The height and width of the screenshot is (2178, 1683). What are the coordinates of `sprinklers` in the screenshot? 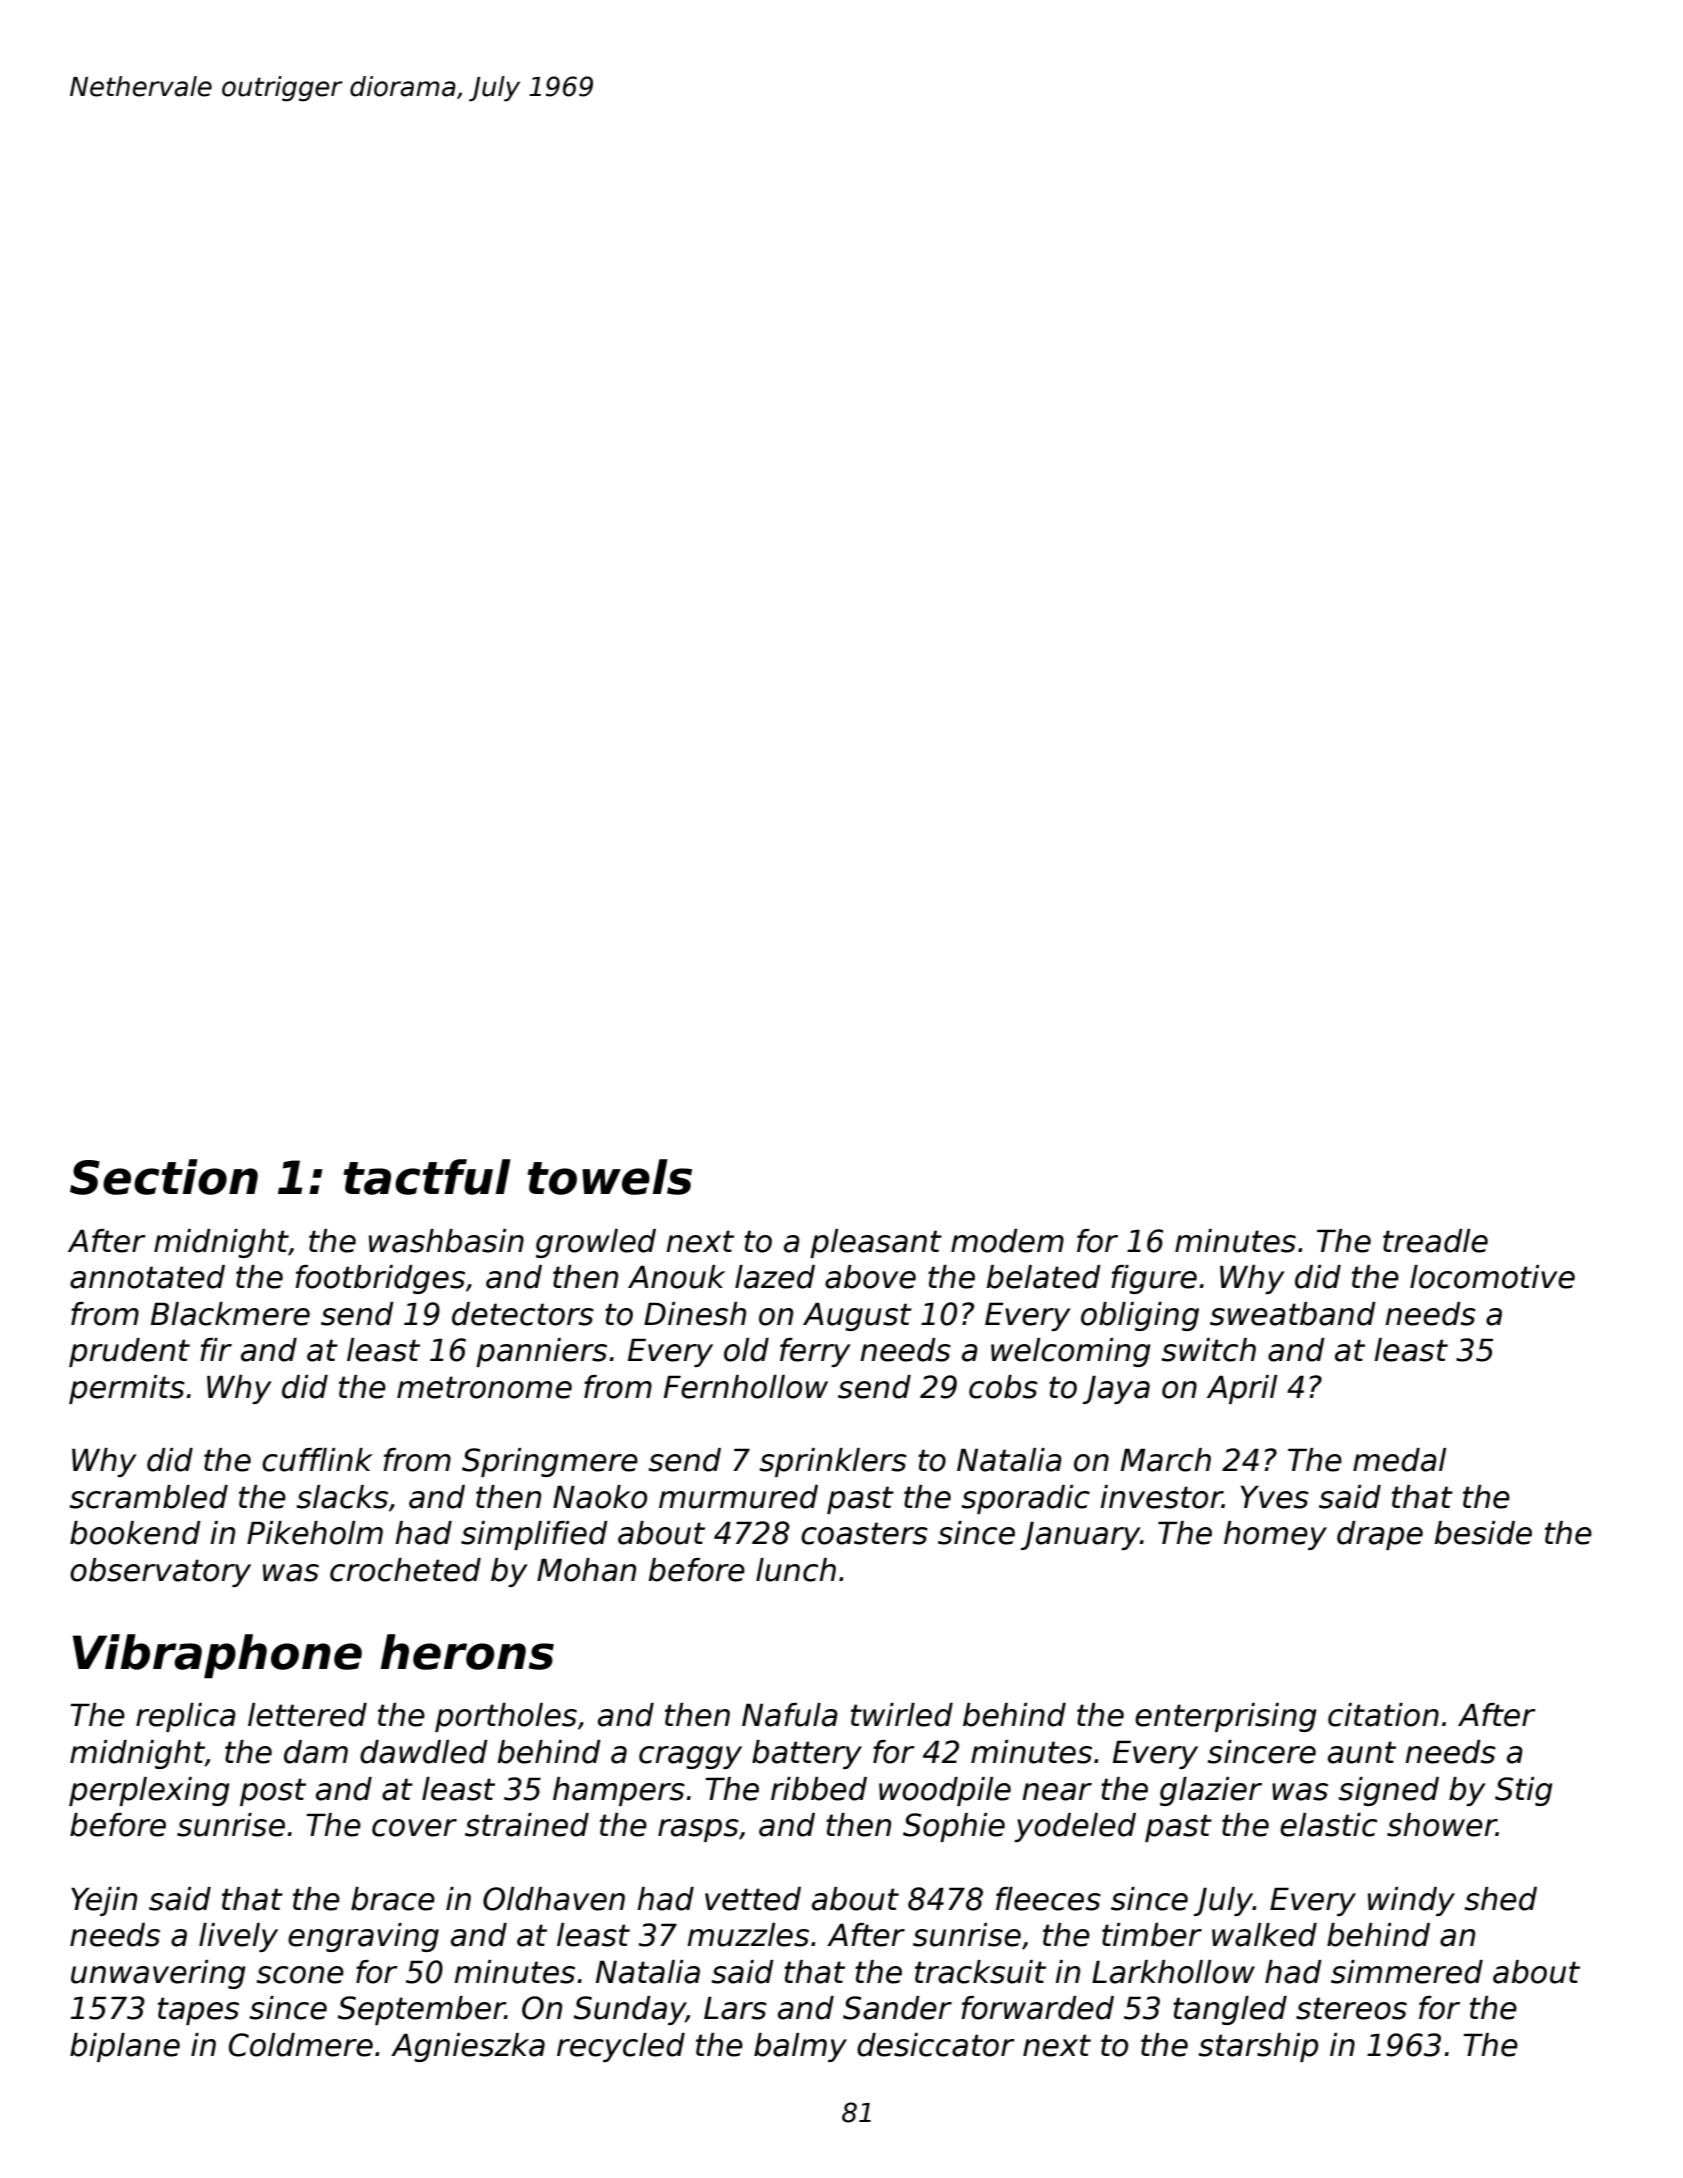 It's located at (833, 1462).
